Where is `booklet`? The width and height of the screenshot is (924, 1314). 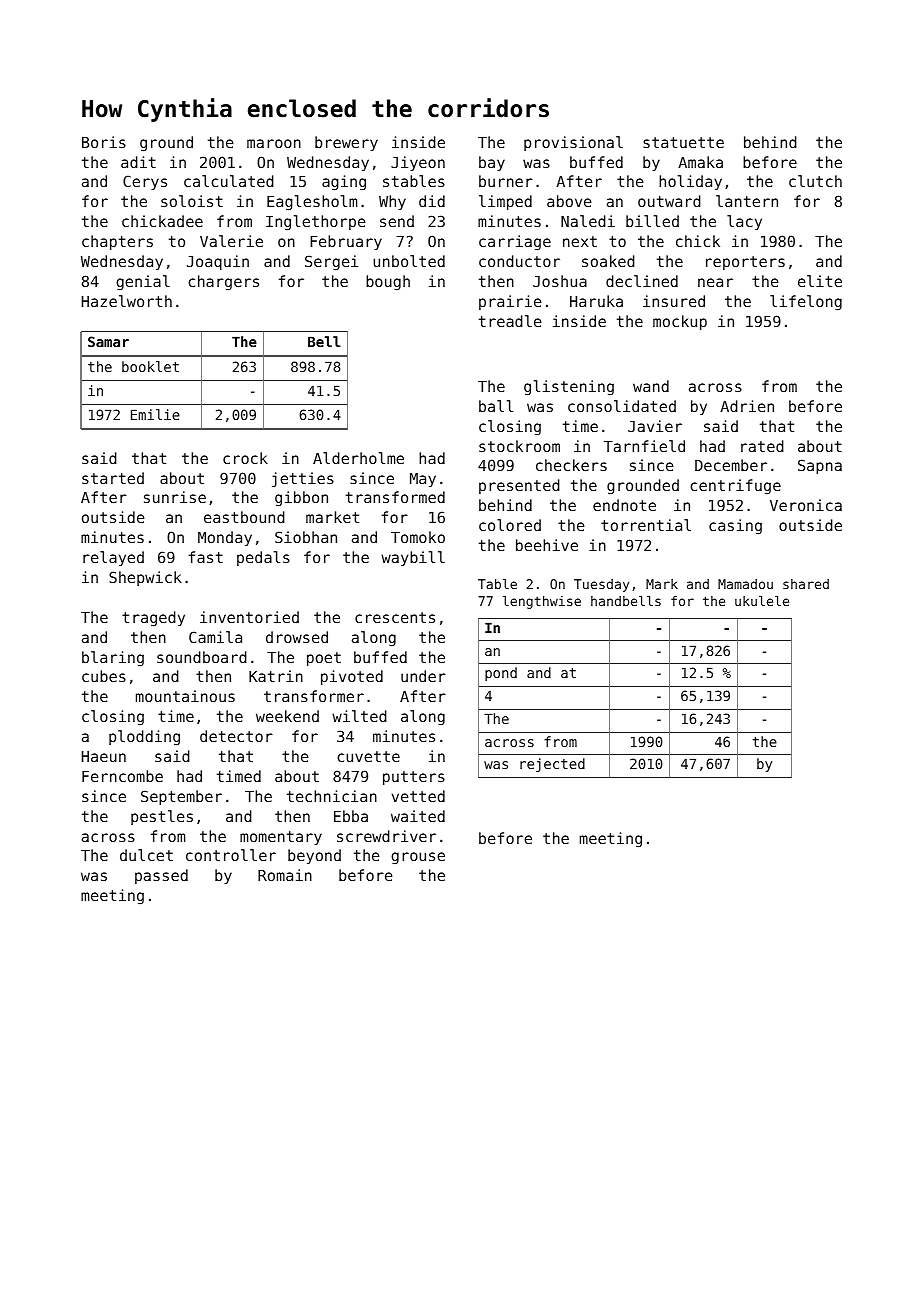 booklet is located at coordinates (150, 366).
